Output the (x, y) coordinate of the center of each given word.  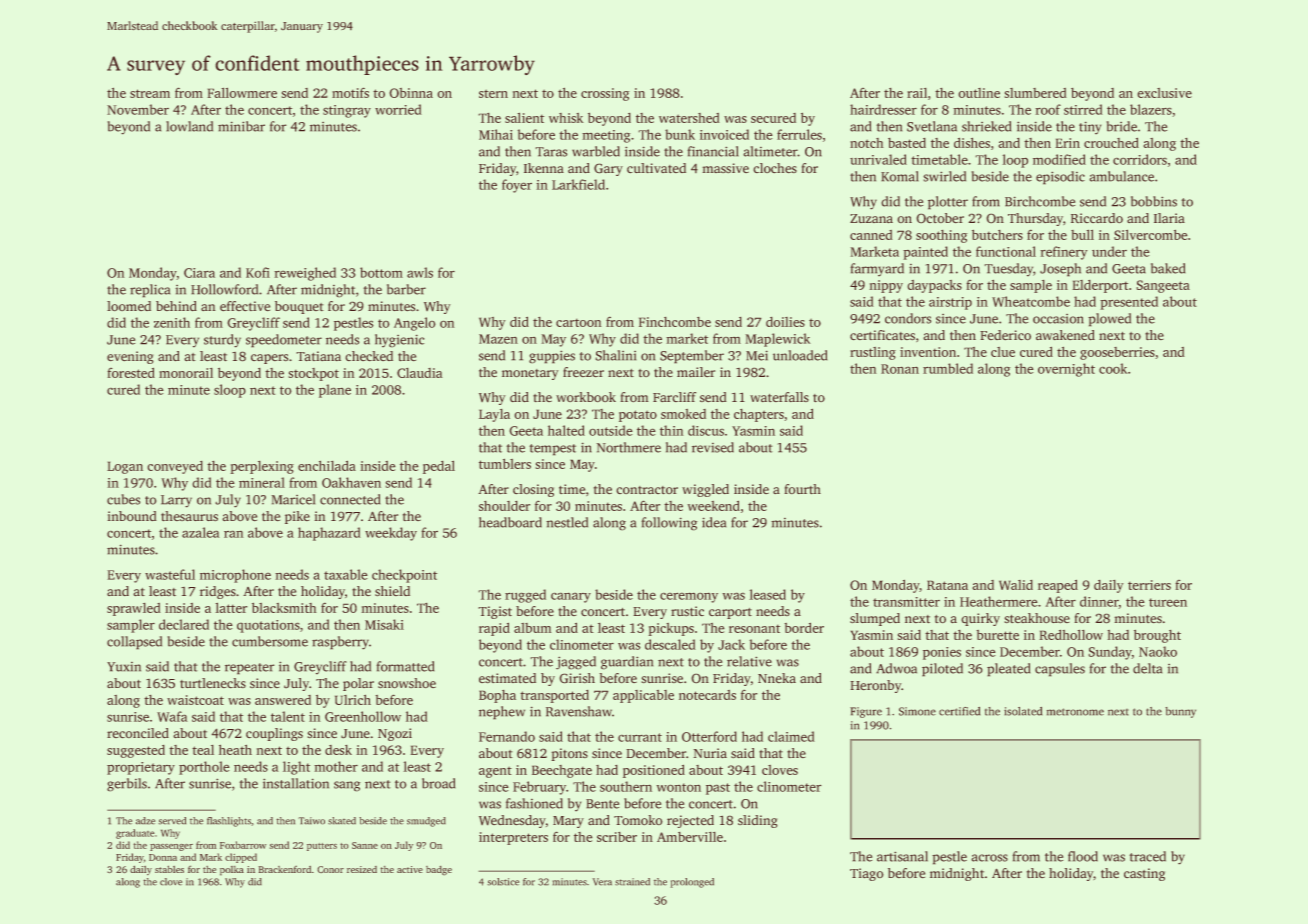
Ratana (947, 585)
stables (169, 869)
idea (714, 522)
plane (335, 391)
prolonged (692, 883)
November (138, 109)
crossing (605, 94)
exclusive (1164, 93)
